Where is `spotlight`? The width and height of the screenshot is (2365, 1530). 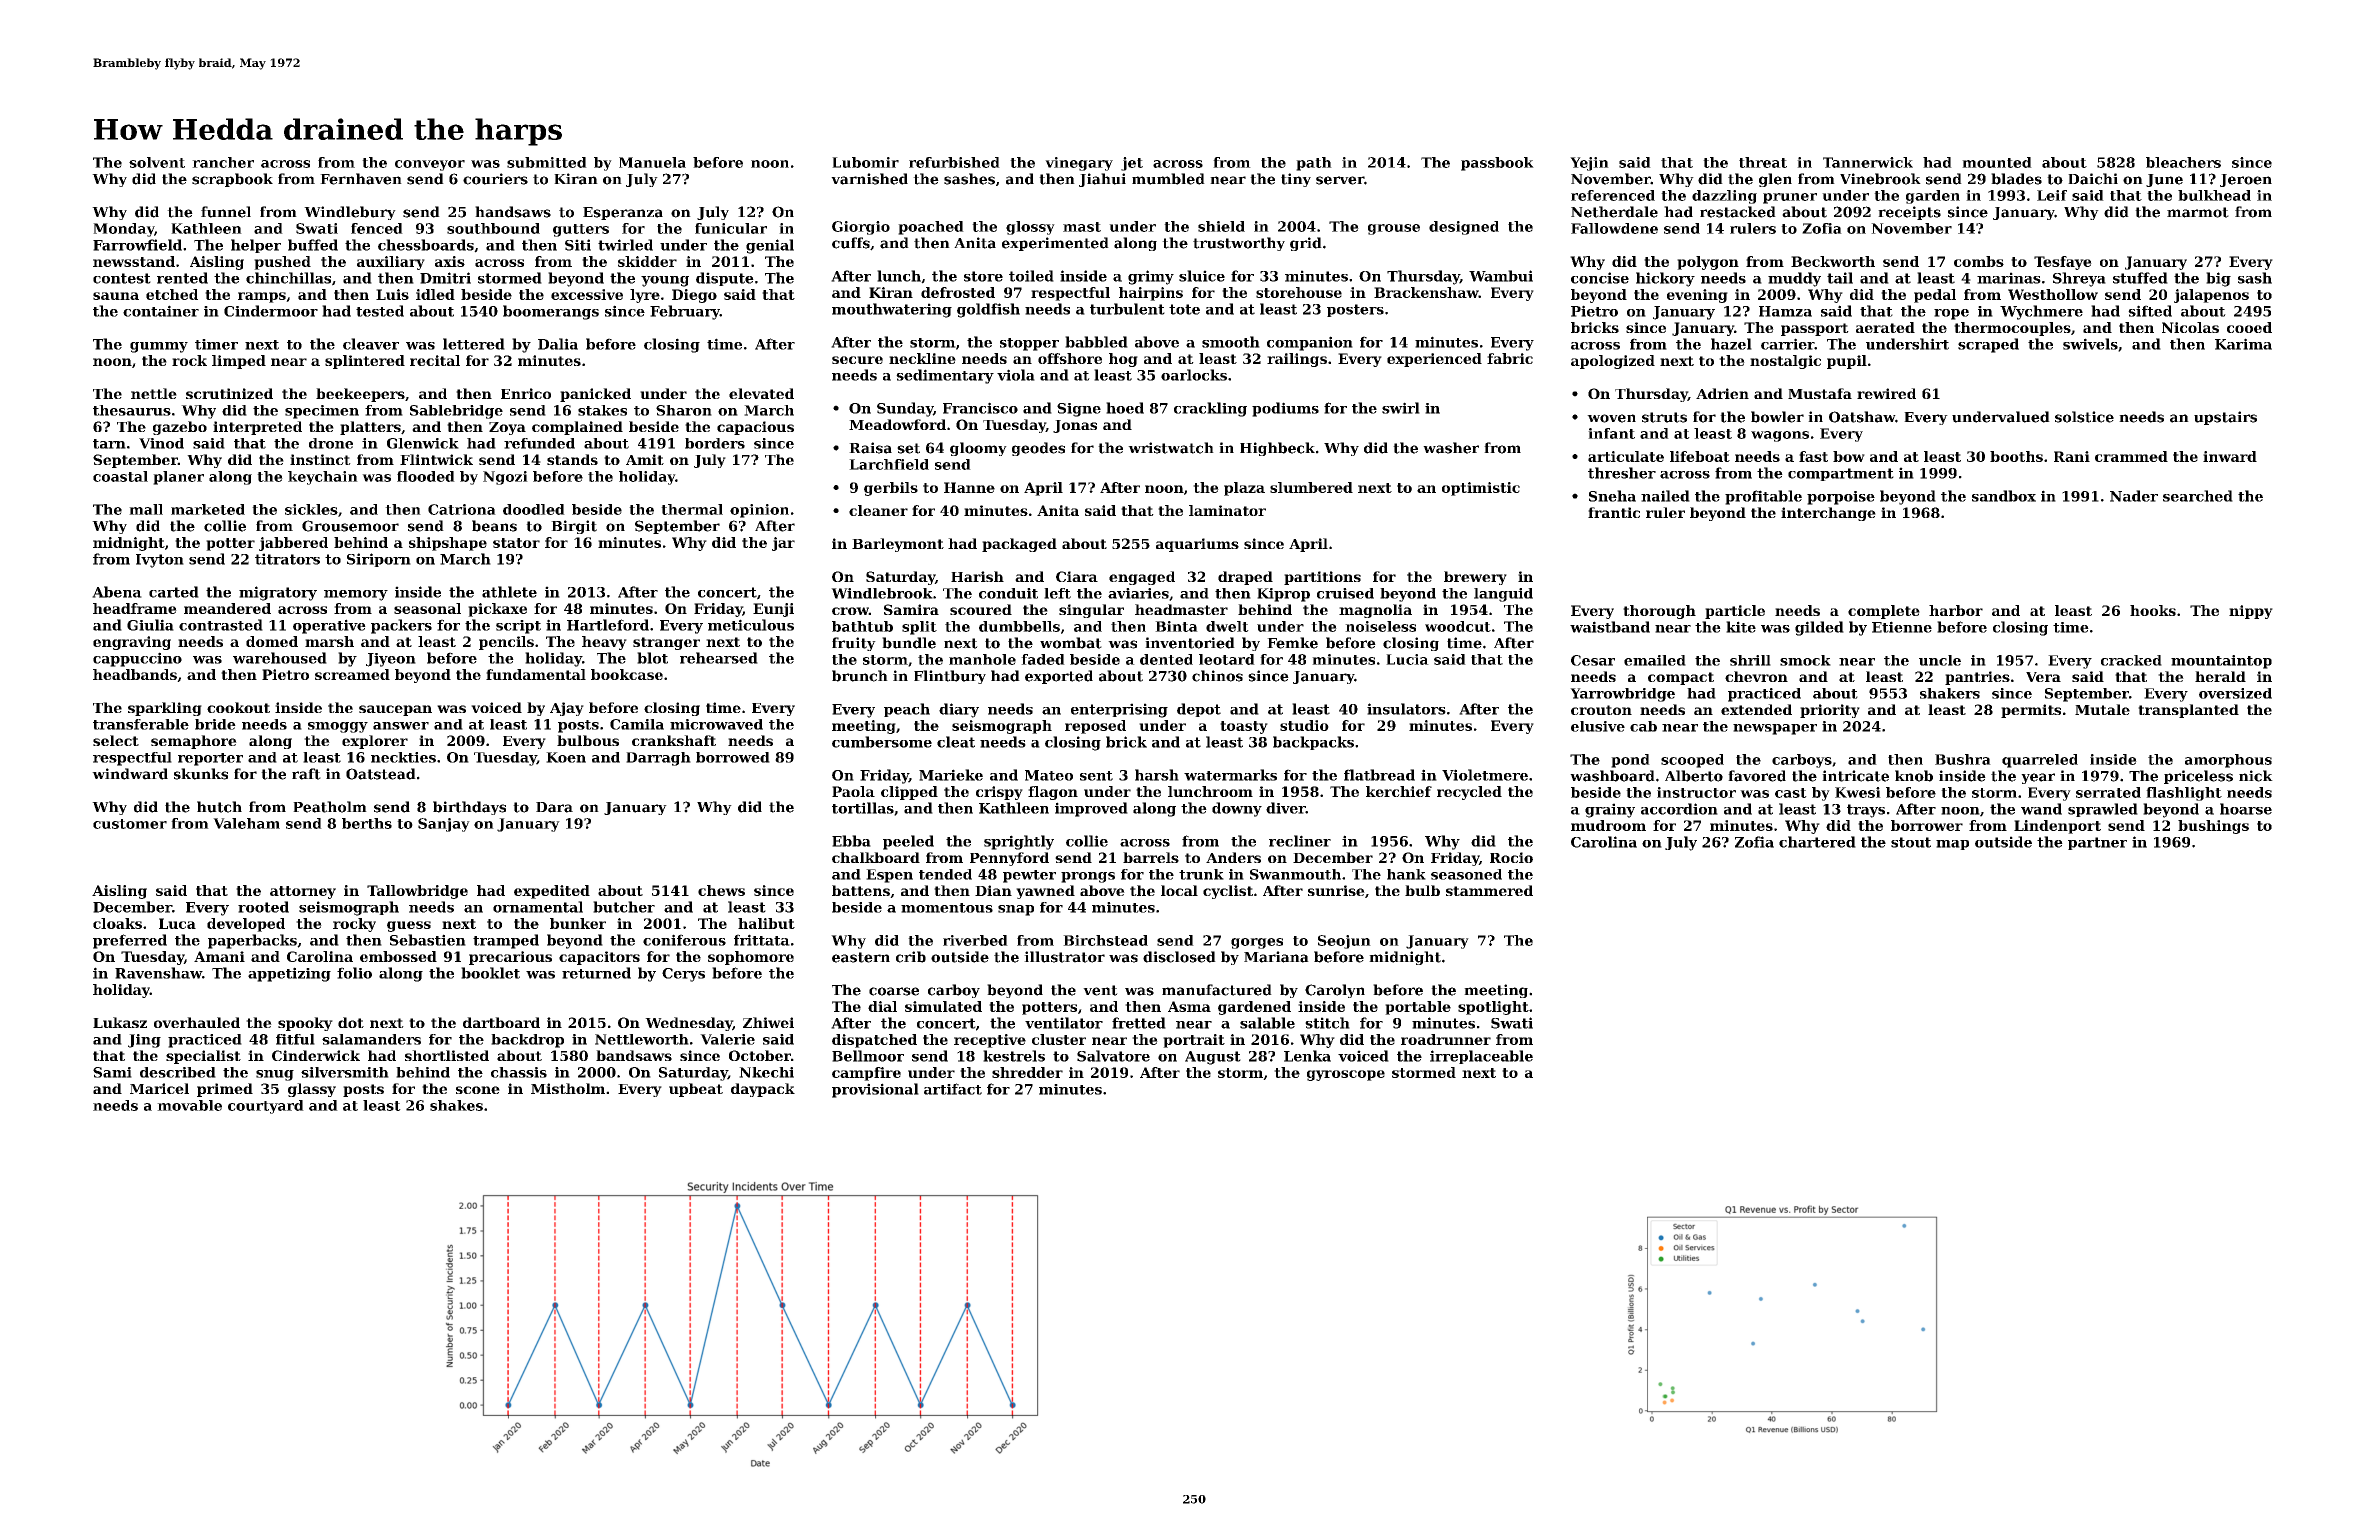
spotlight is located at coordinates (1493, 1008).
